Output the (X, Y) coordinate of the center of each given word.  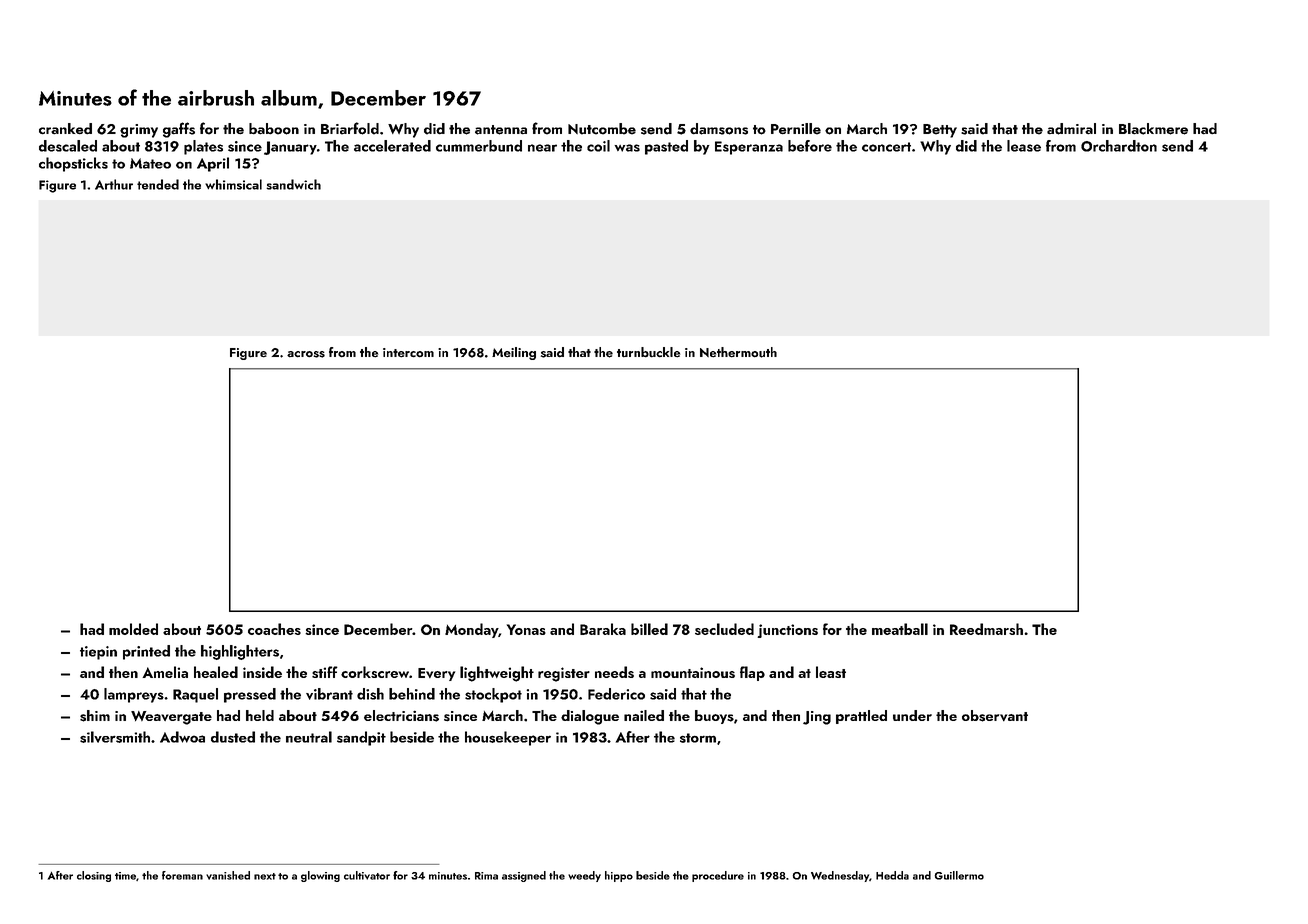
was (627, 148)
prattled (861, 717)
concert (886, 147)
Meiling (514, 353)
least (831, 672)
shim (95, 716)
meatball (900, 629)
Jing (817, 718)
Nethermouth (738, 352)
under (912, 715)
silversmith (115, 737)
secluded (724, 629)
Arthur (114, 184)
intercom (408, 353)
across (306, 354)
